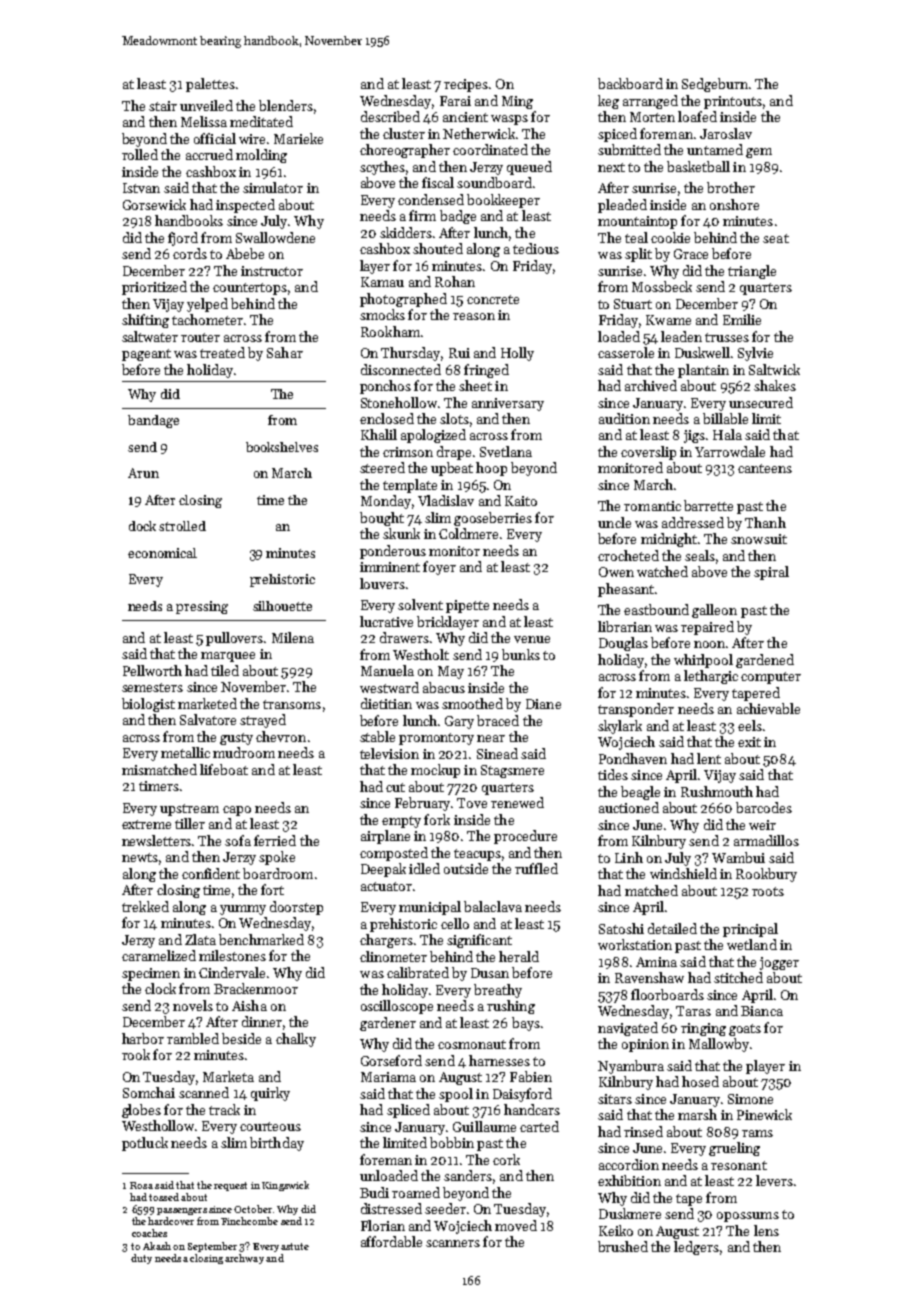 Image resolution: width=924 pixels, height=1308 pixels. What do you see at coordinates (162, 553) in the image?
I see `economical` at bounding box center [162, 553].
